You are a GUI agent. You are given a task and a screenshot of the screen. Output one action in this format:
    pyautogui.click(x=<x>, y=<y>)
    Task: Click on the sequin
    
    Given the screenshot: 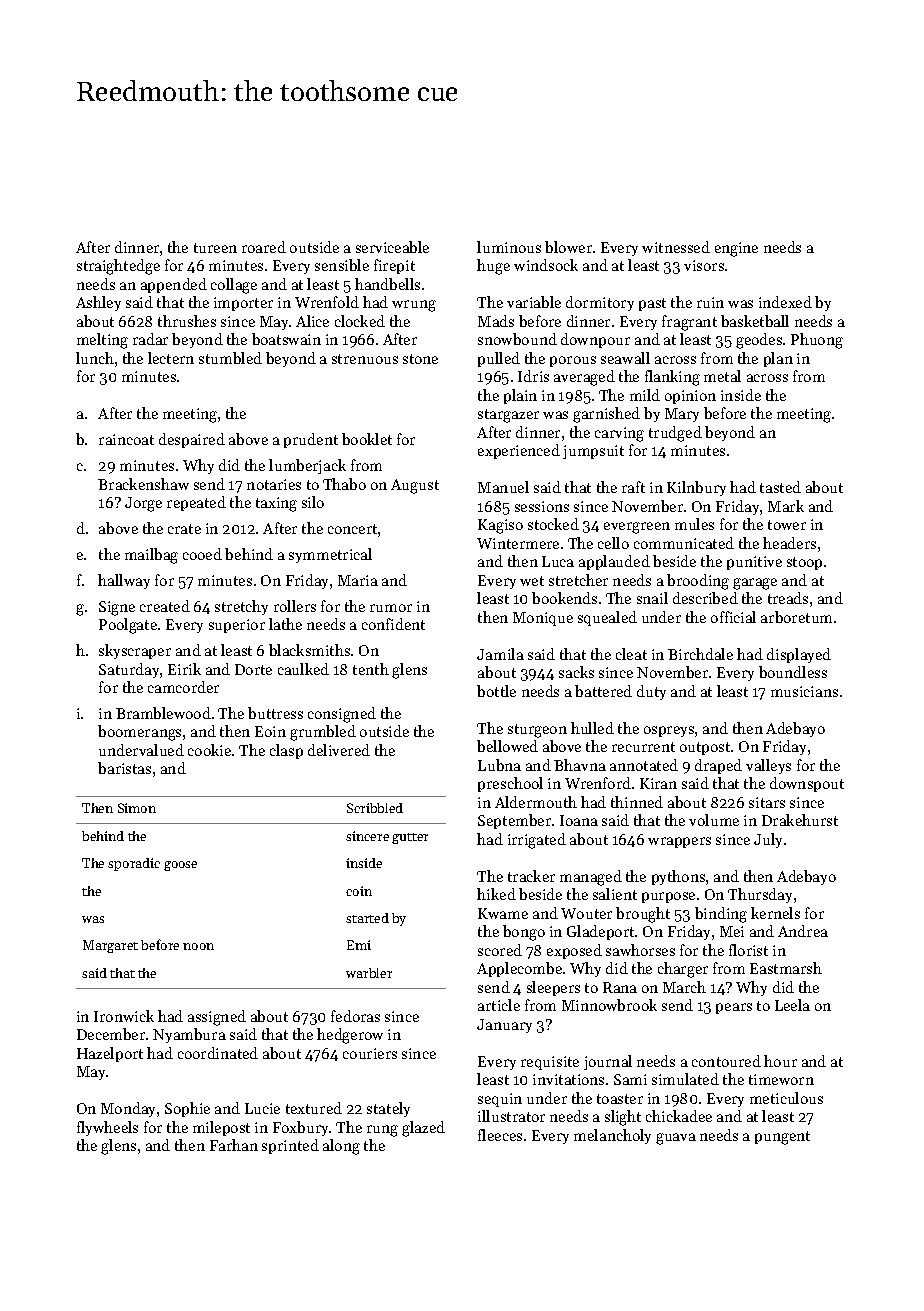 What is the action you would take?
    pyautogui.click(x=500, y=1100)
